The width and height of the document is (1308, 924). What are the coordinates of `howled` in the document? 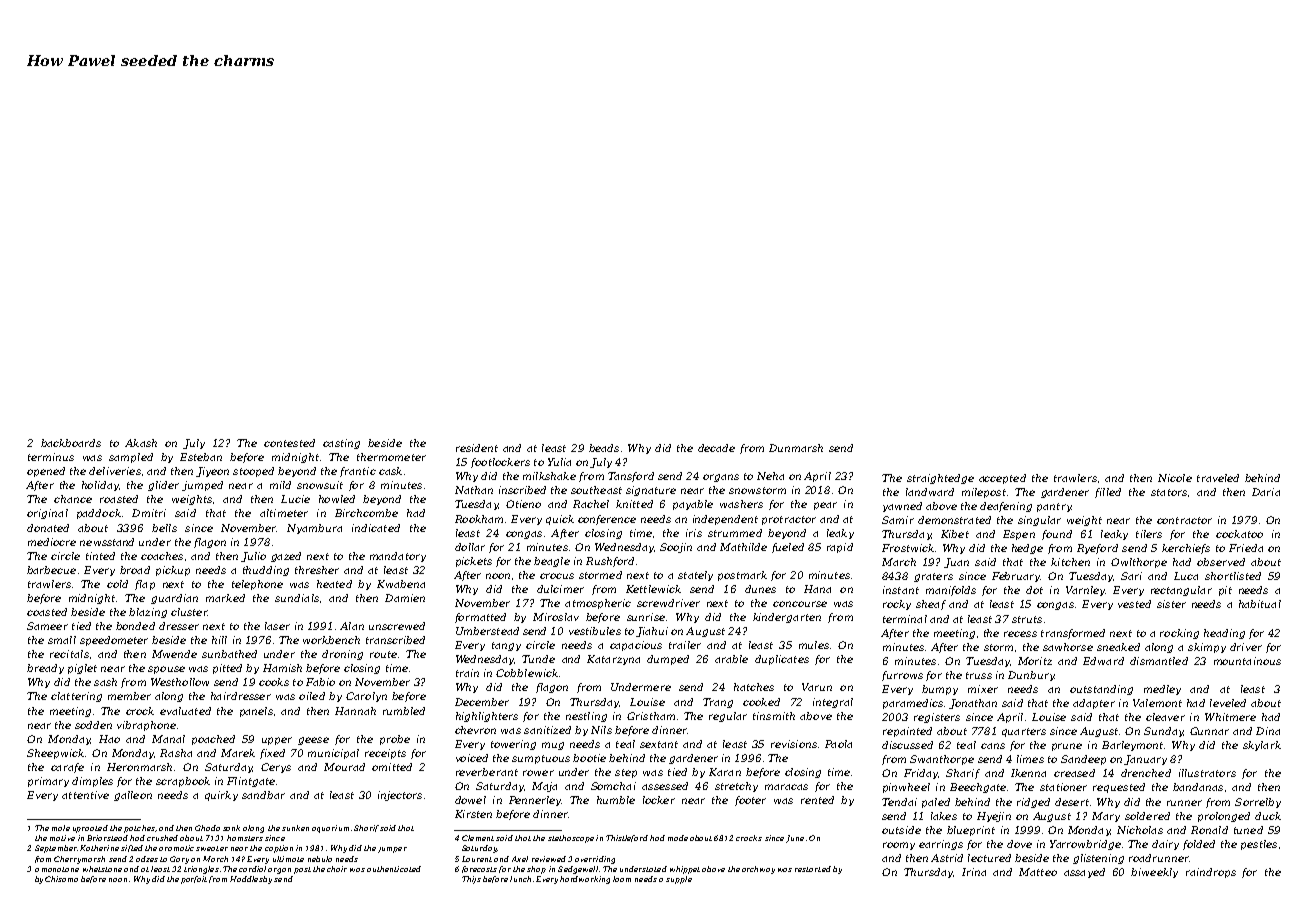 It's located at (337, 499).
